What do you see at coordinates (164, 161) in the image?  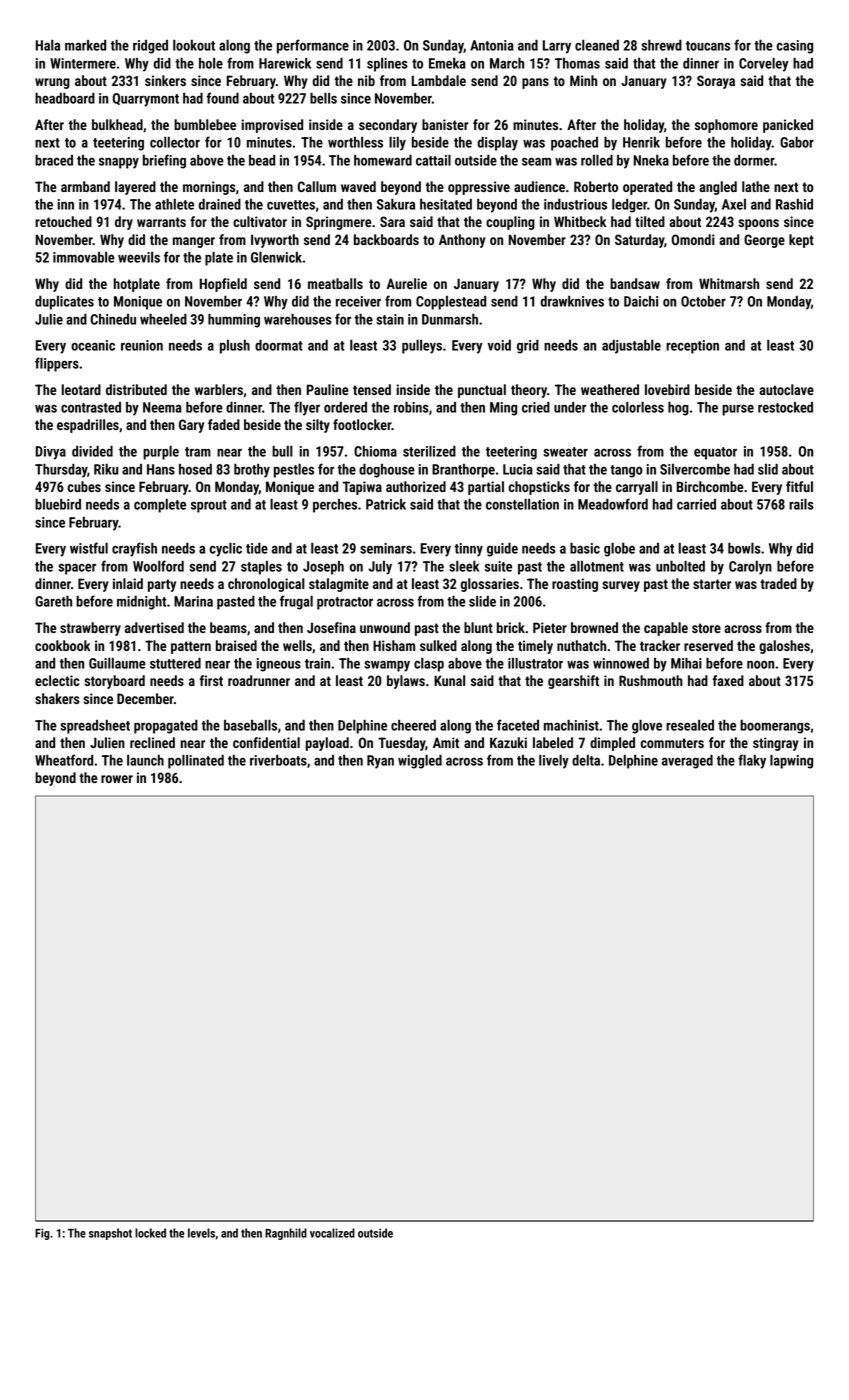 I see `briefing` at bounding box center [164, 161].
